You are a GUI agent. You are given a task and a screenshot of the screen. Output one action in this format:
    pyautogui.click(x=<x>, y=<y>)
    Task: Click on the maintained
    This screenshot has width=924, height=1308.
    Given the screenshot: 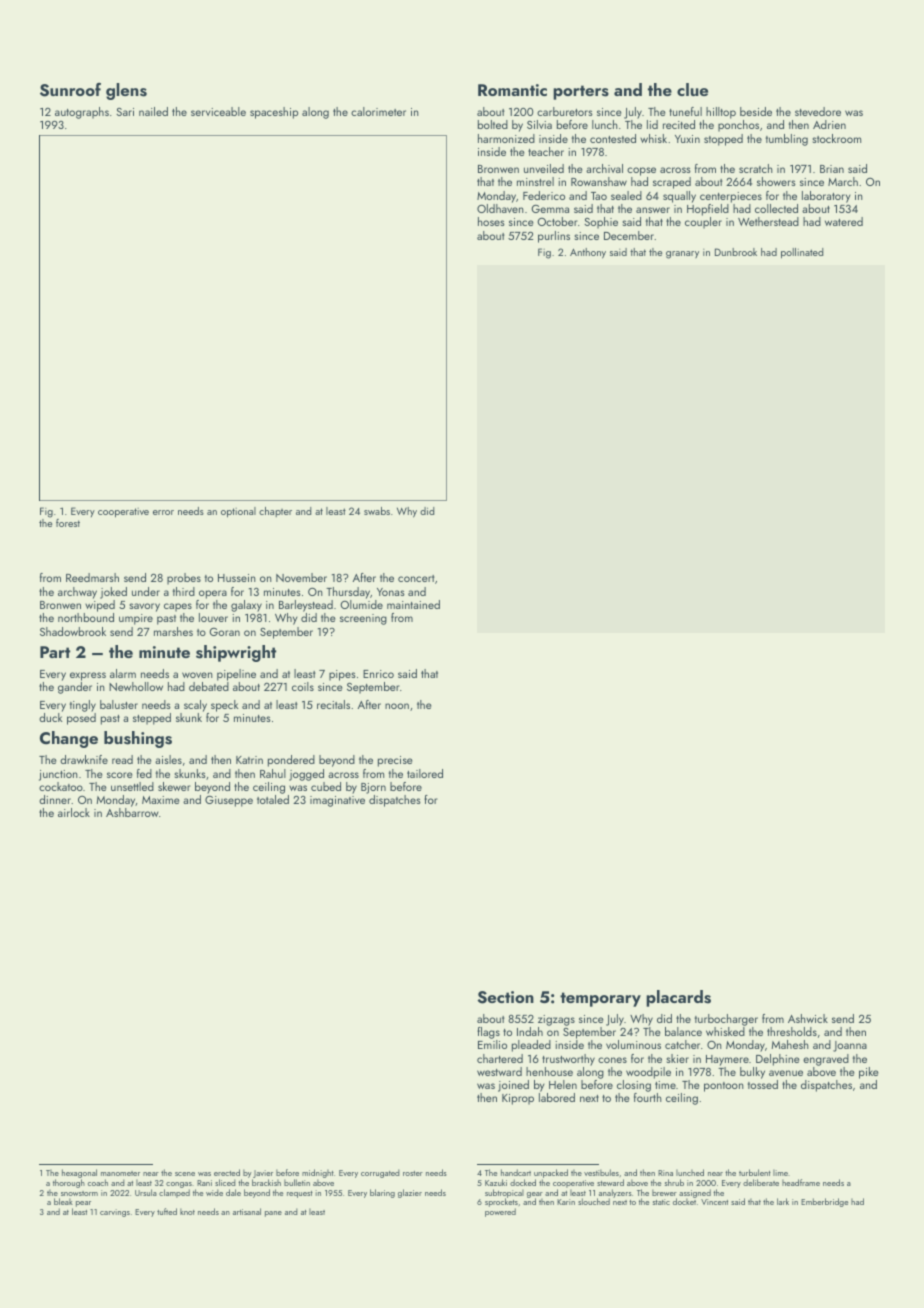 What is the action you would take?
    pyautogui.click(x=413, y=604)
